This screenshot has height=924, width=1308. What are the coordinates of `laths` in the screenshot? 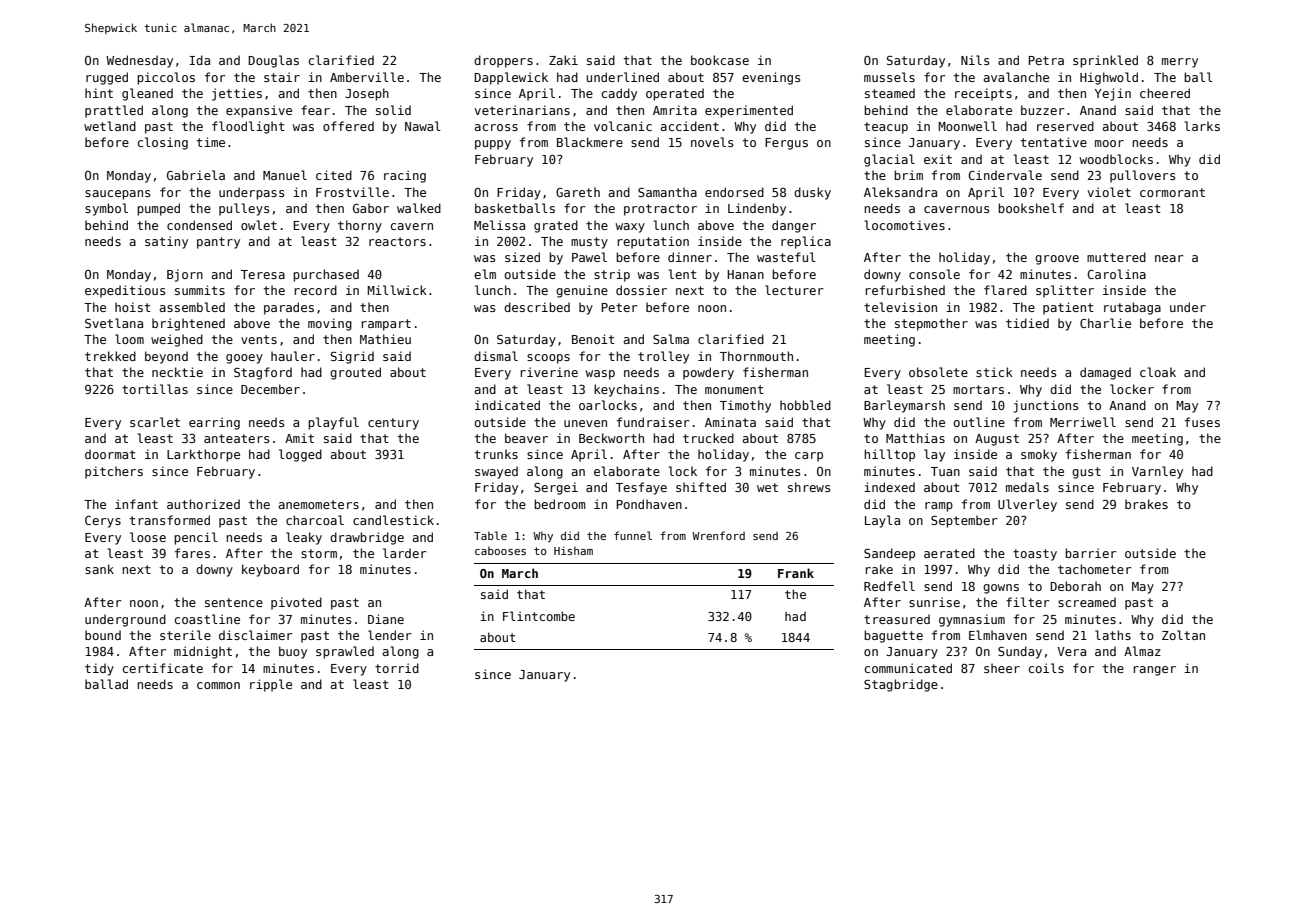 It's located at (1113, 635).
